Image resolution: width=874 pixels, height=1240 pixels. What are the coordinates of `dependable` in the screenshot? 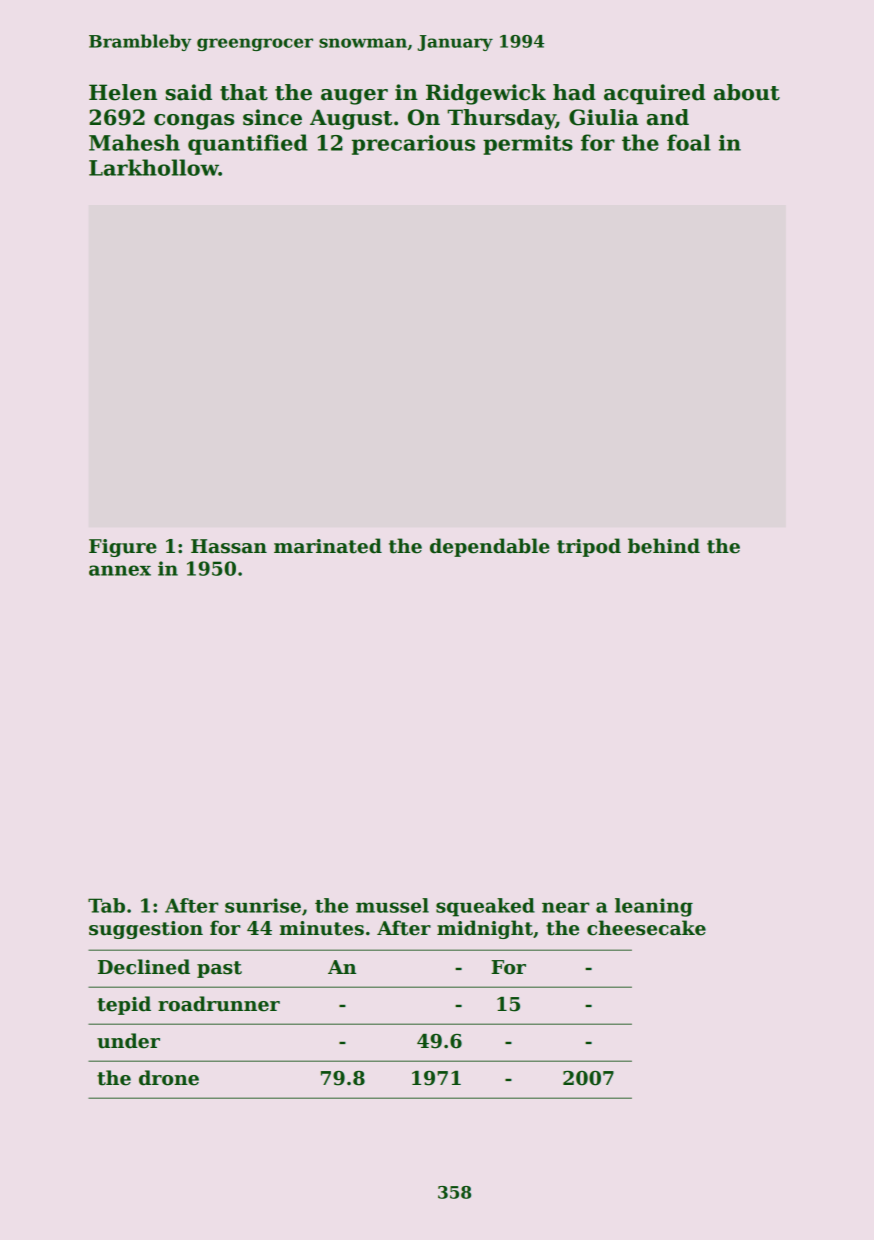 It's located at (490, 547).
